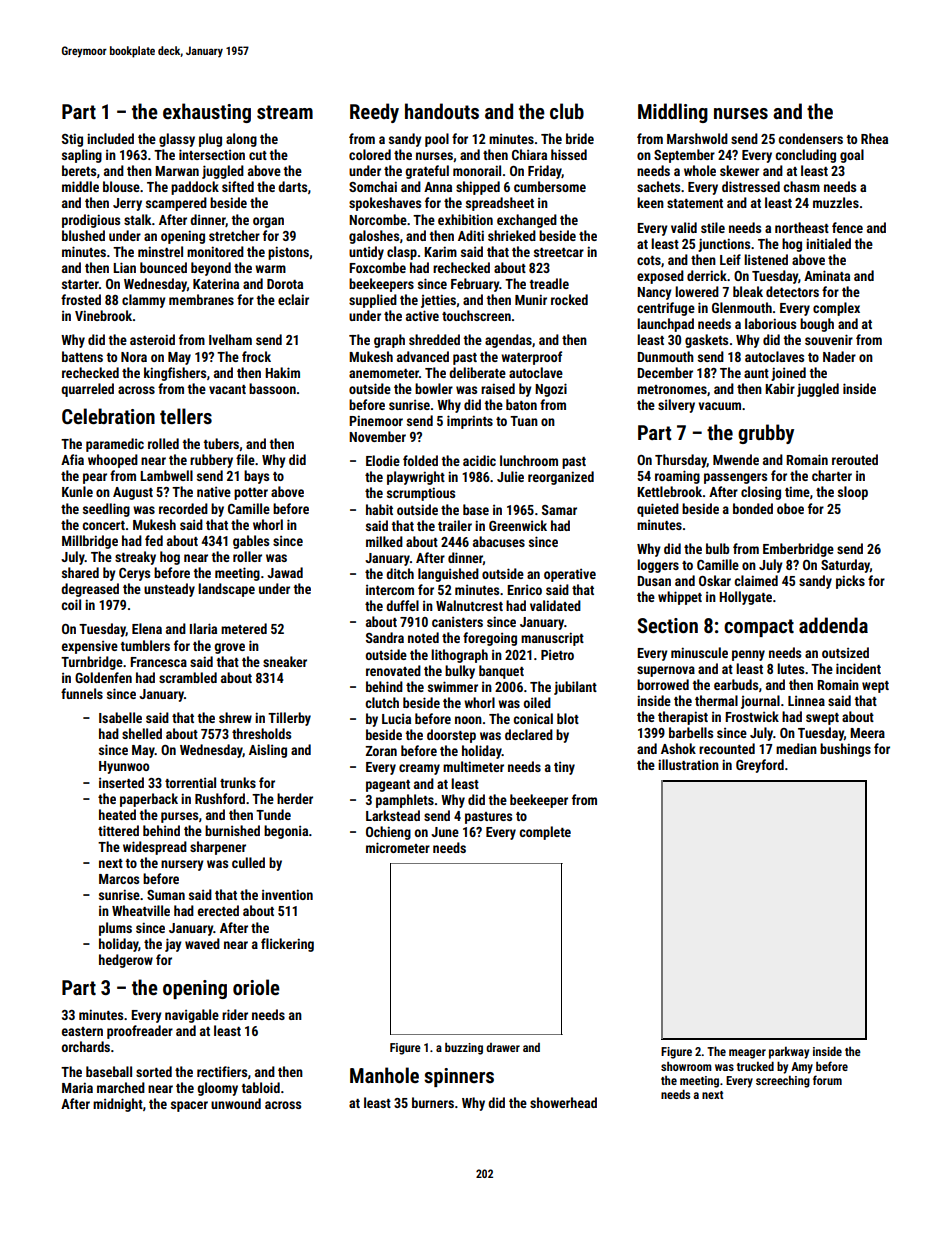 The height and width of the screenshot is (1233, 952). What do you see at coordinates (832, 475) in the screenshot?
I see `charter` at bounding box center [832, 475].
